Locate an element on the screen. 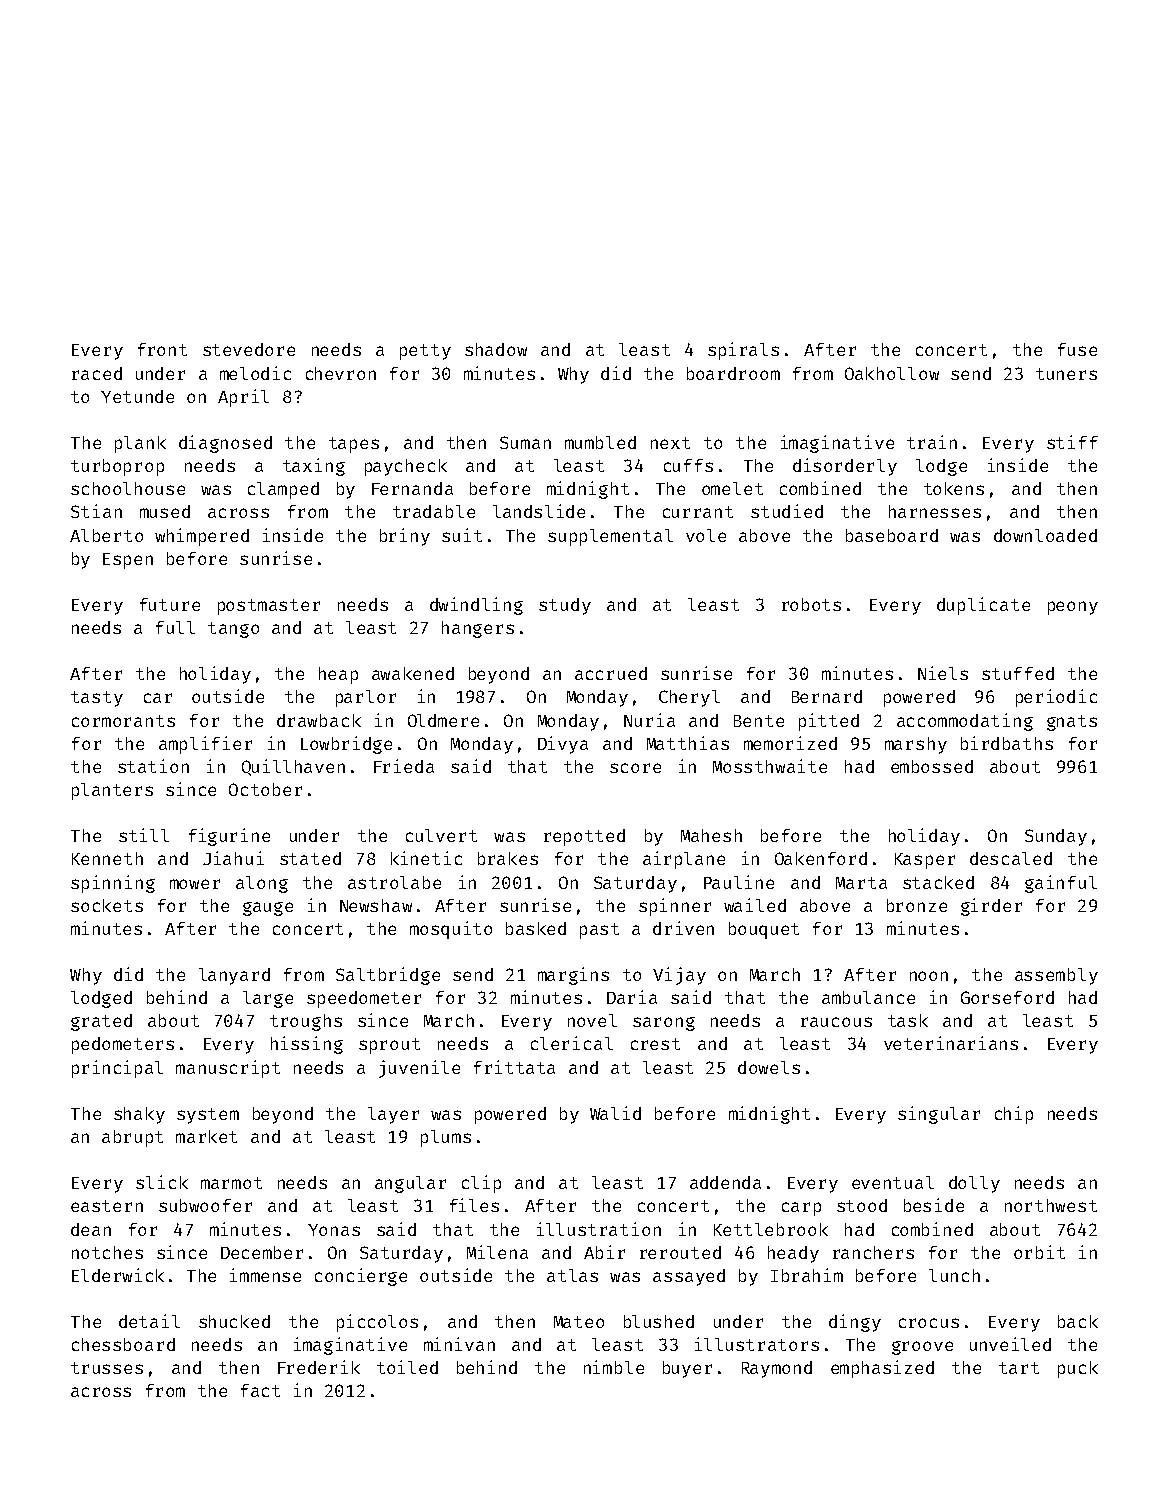 The width and height of the screenshot is (1169, 1512). notches is located at coordinates (107, 1252).
